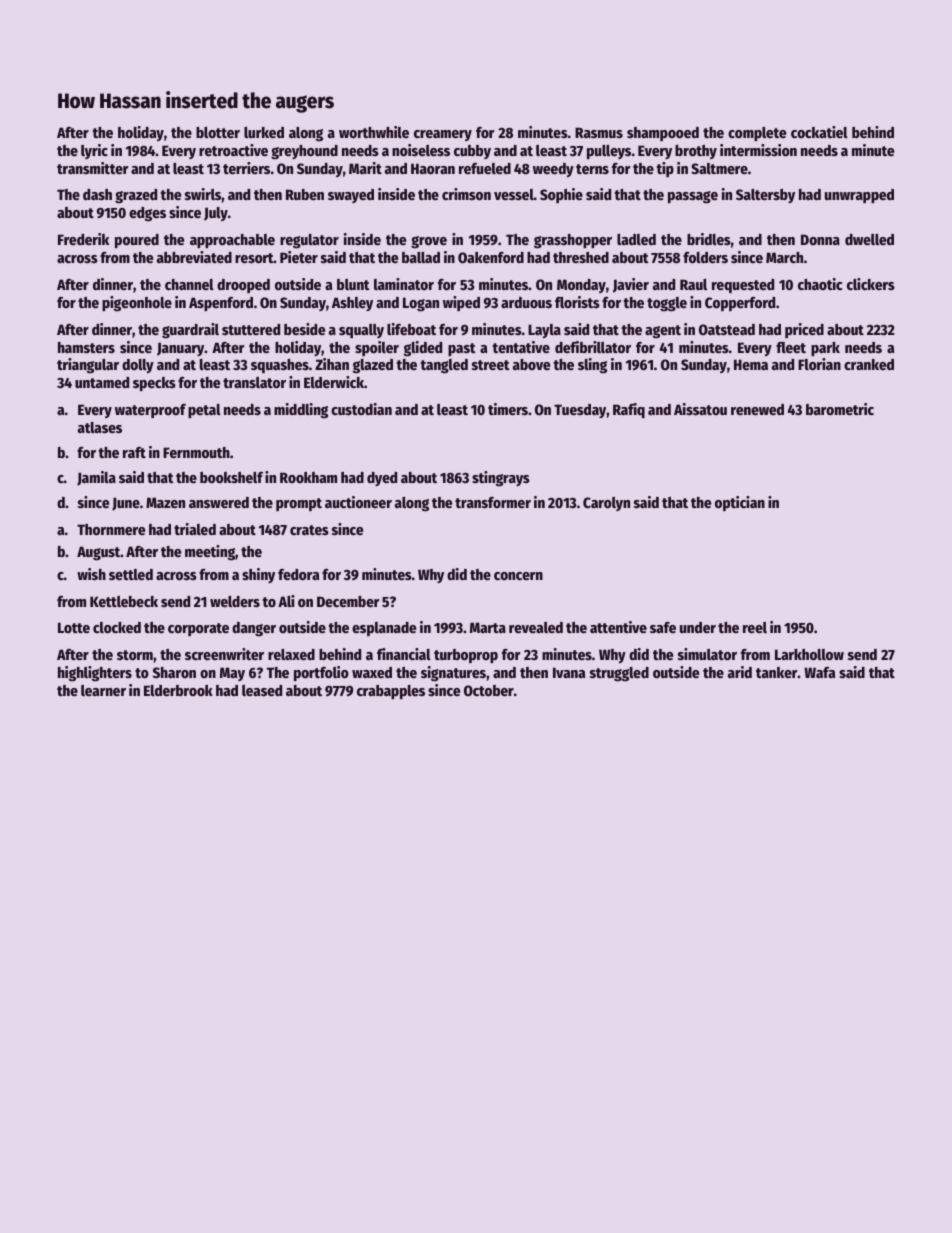 Image resolution: width=952 pixels, height=1233 pixels. I want to click on custodian, so click(361, 409).
